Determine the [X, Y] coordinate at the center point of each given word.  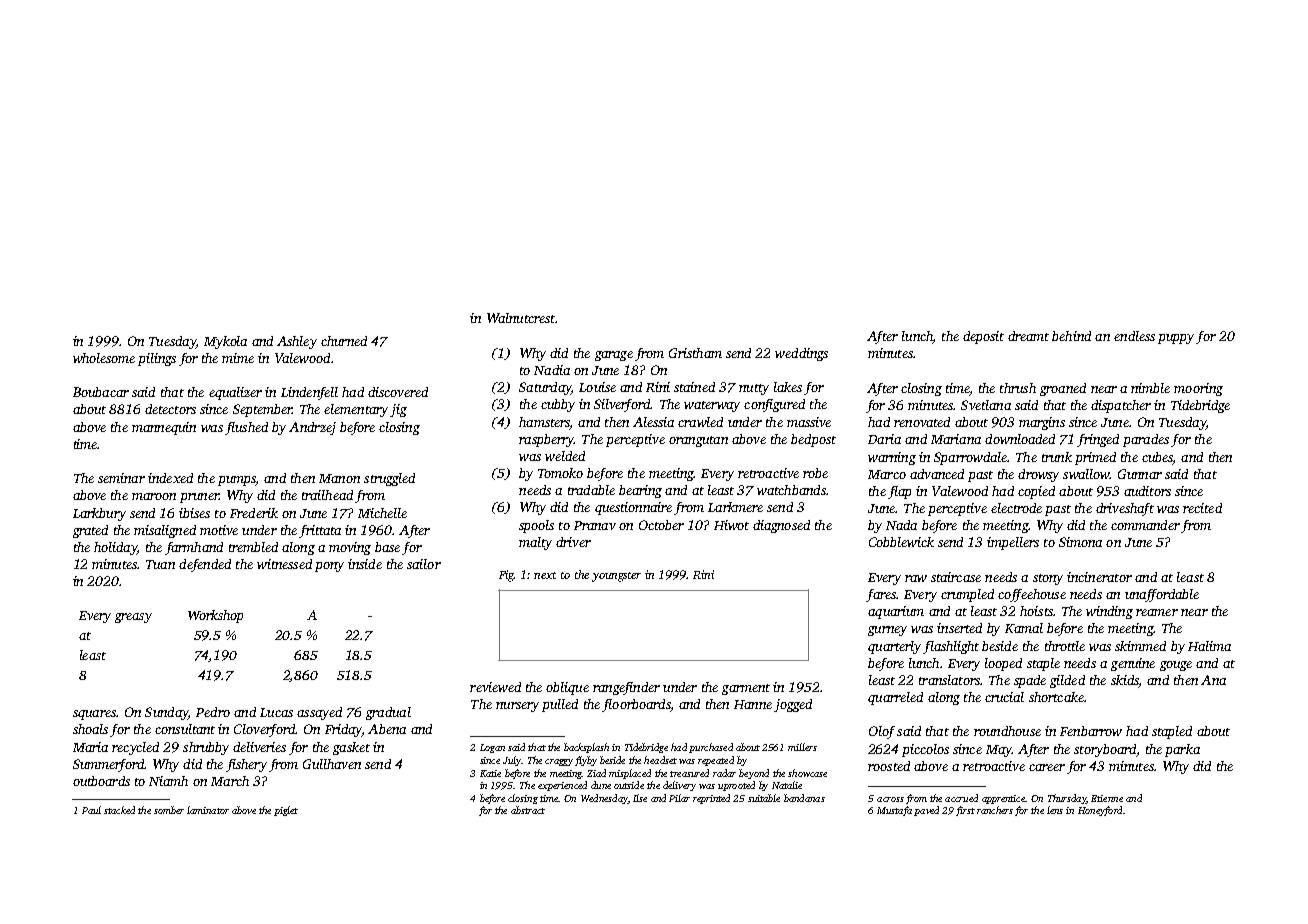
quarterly [894, 647]
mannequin [164, 428]
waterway [712, 406]
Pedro [213, 712]
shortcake [1056, 697]
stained [694, 387]
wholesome [104, 358]
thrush [1018, 388]
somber [169, 810]
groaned [1063, 389]
